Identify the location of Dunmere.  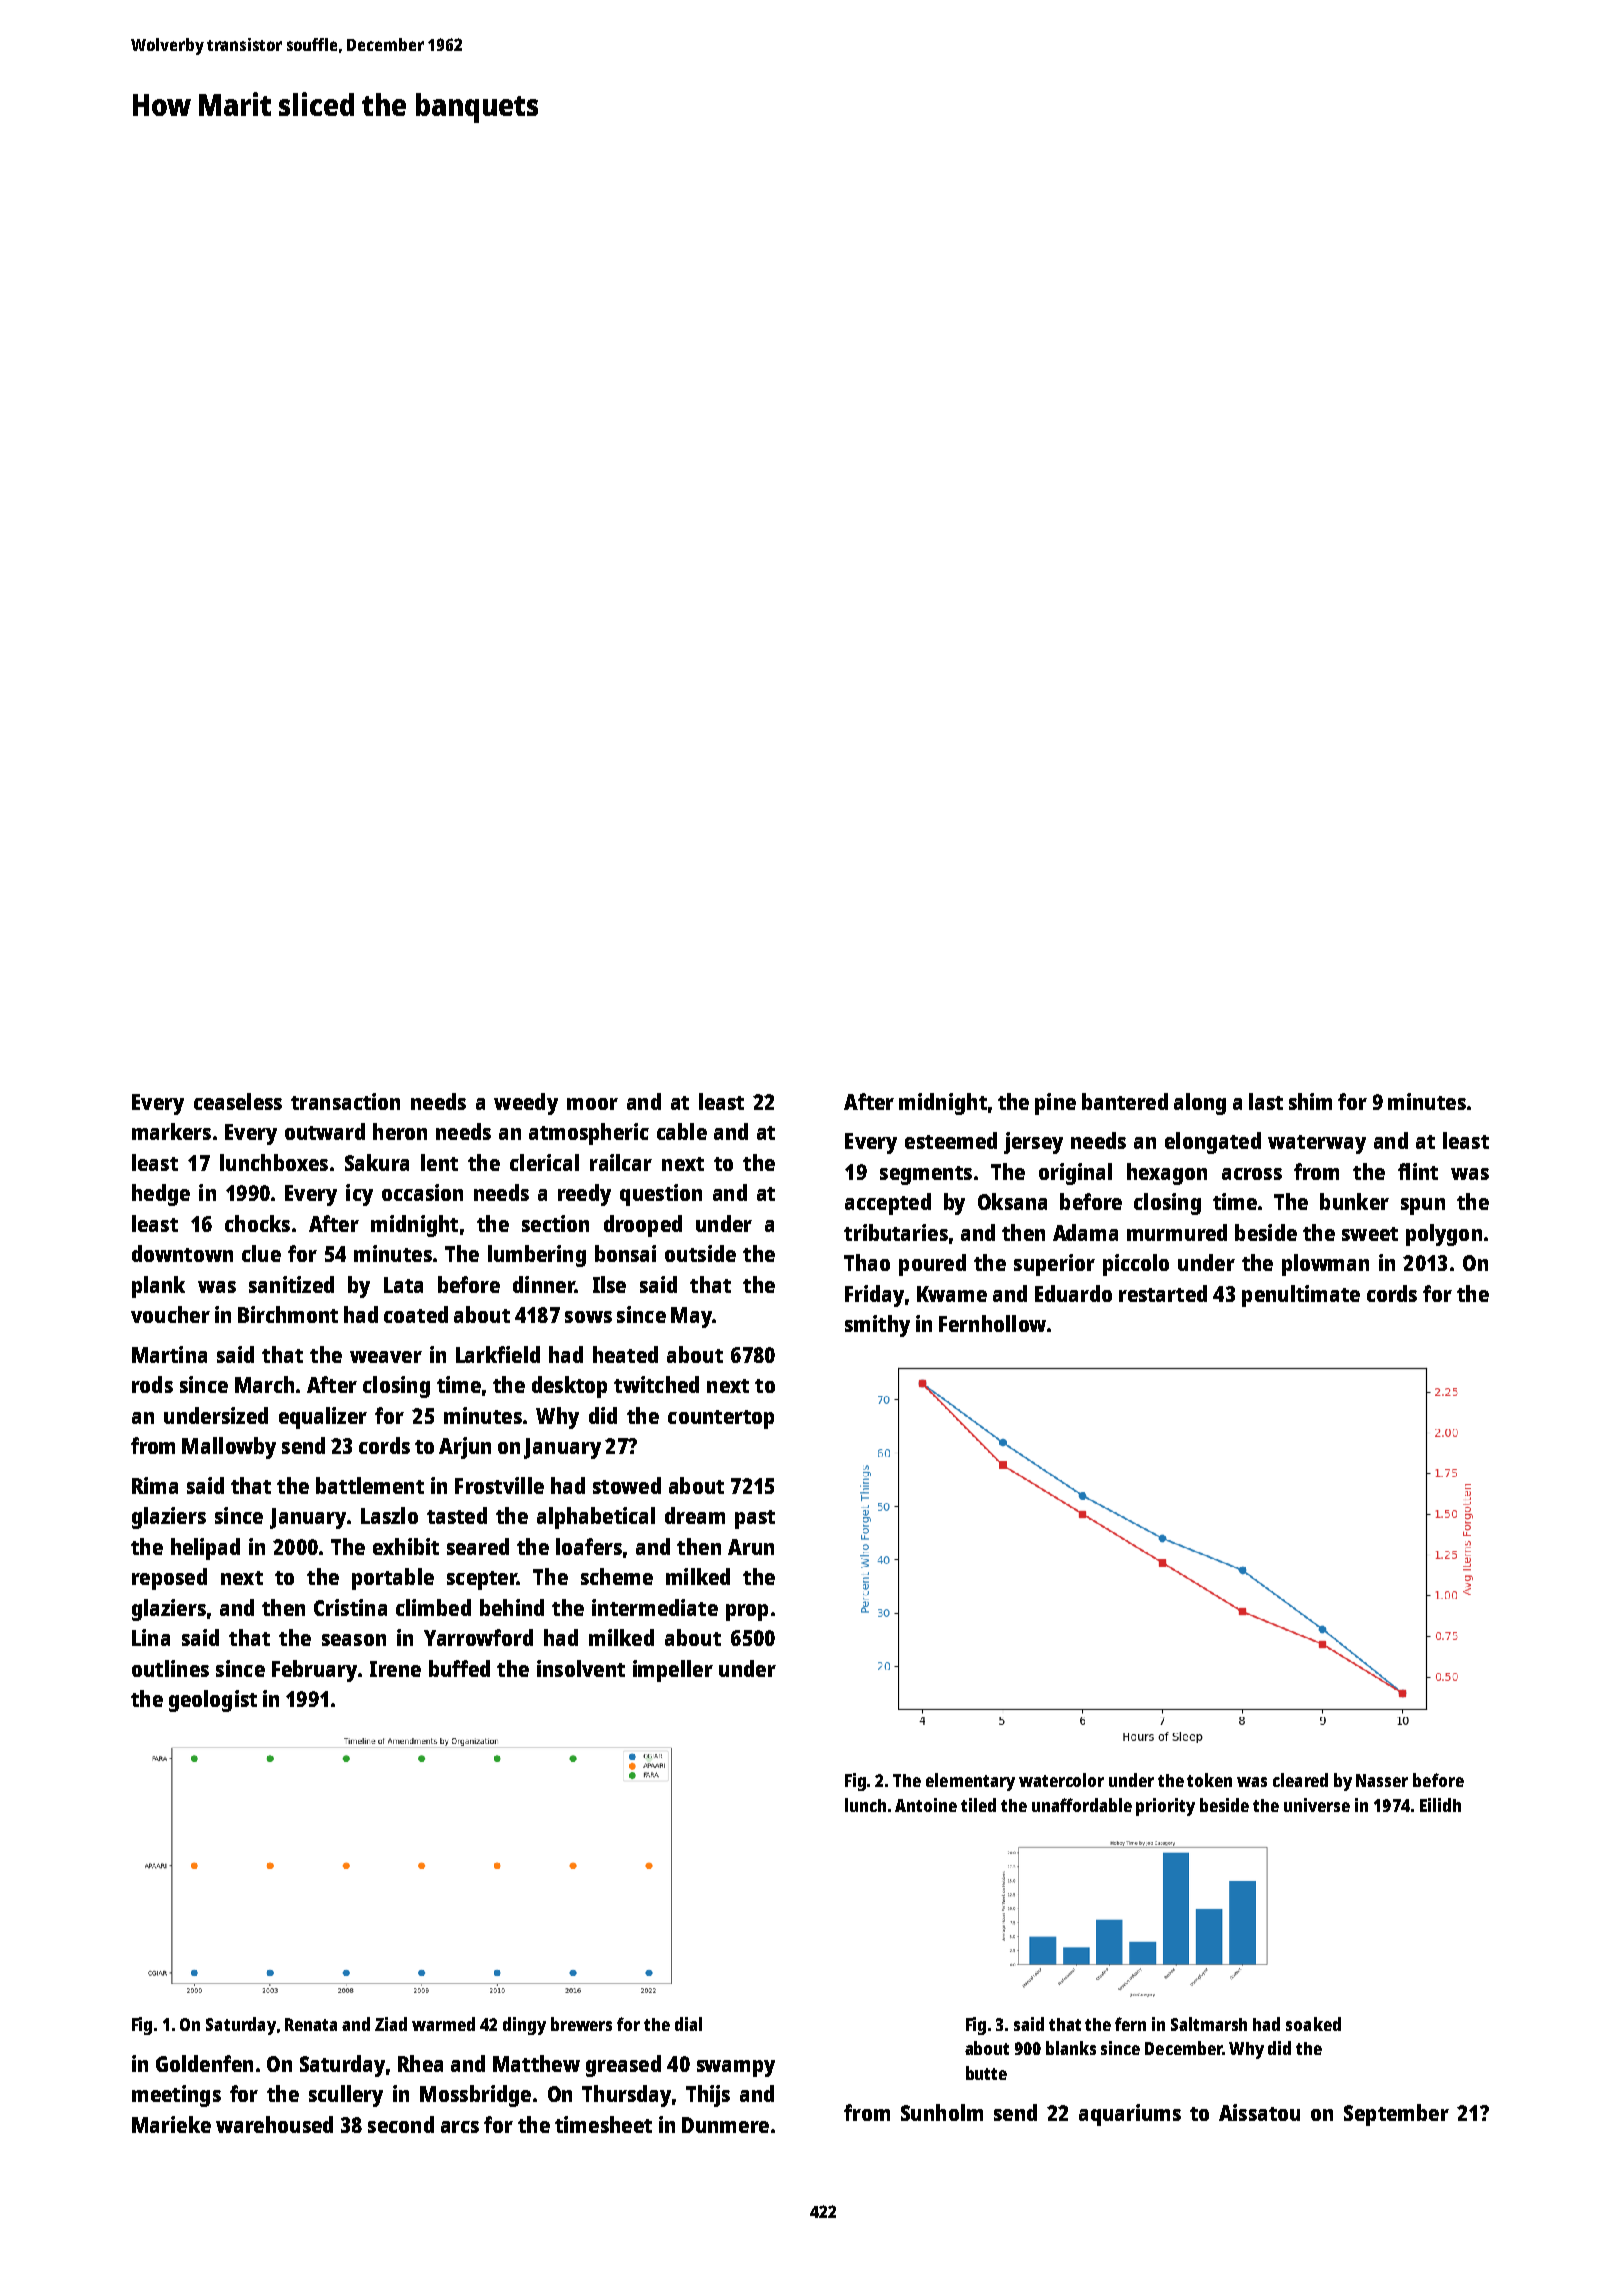
(725, 2125).
